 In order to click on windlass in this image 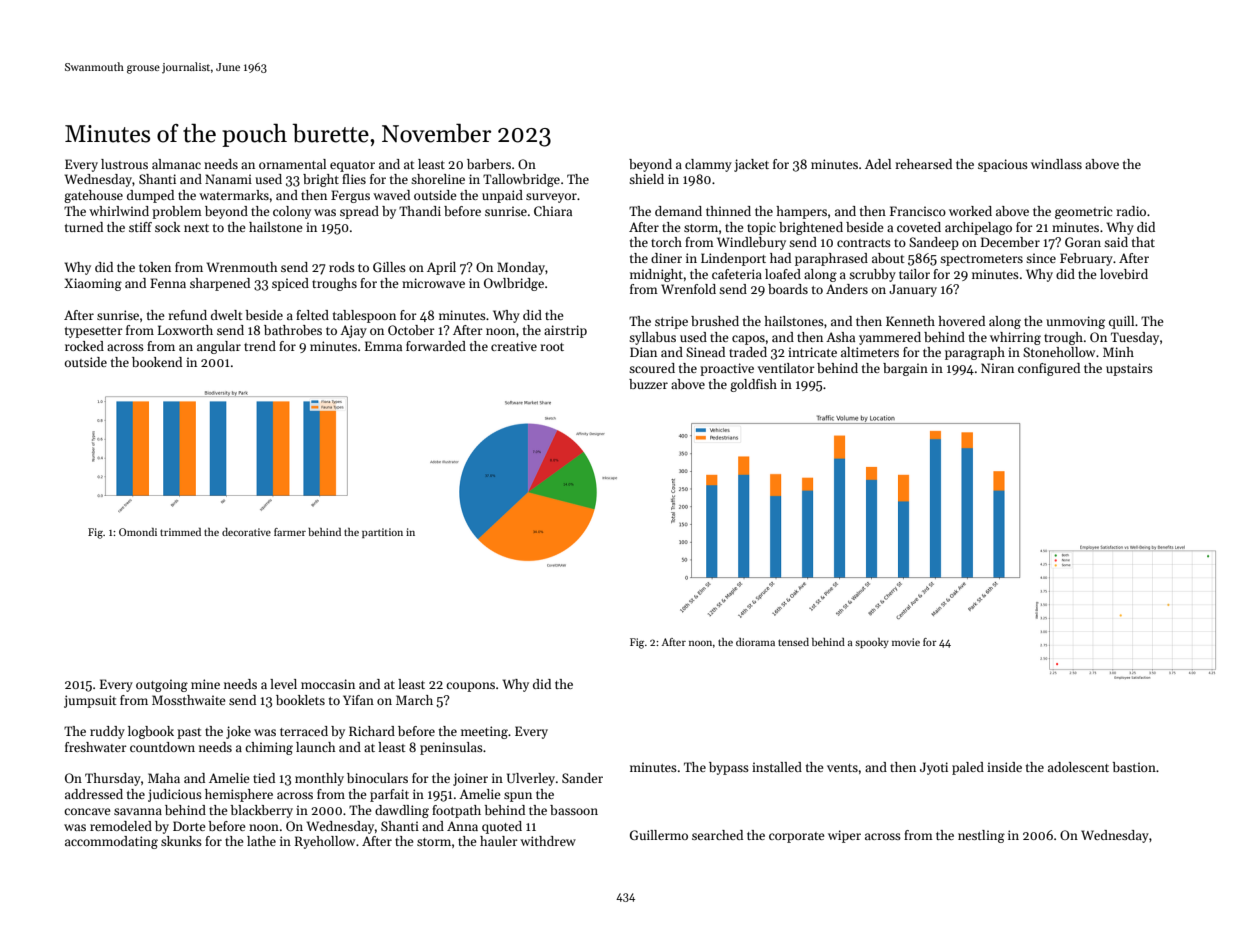, I will do `click(1056, 164)`.
